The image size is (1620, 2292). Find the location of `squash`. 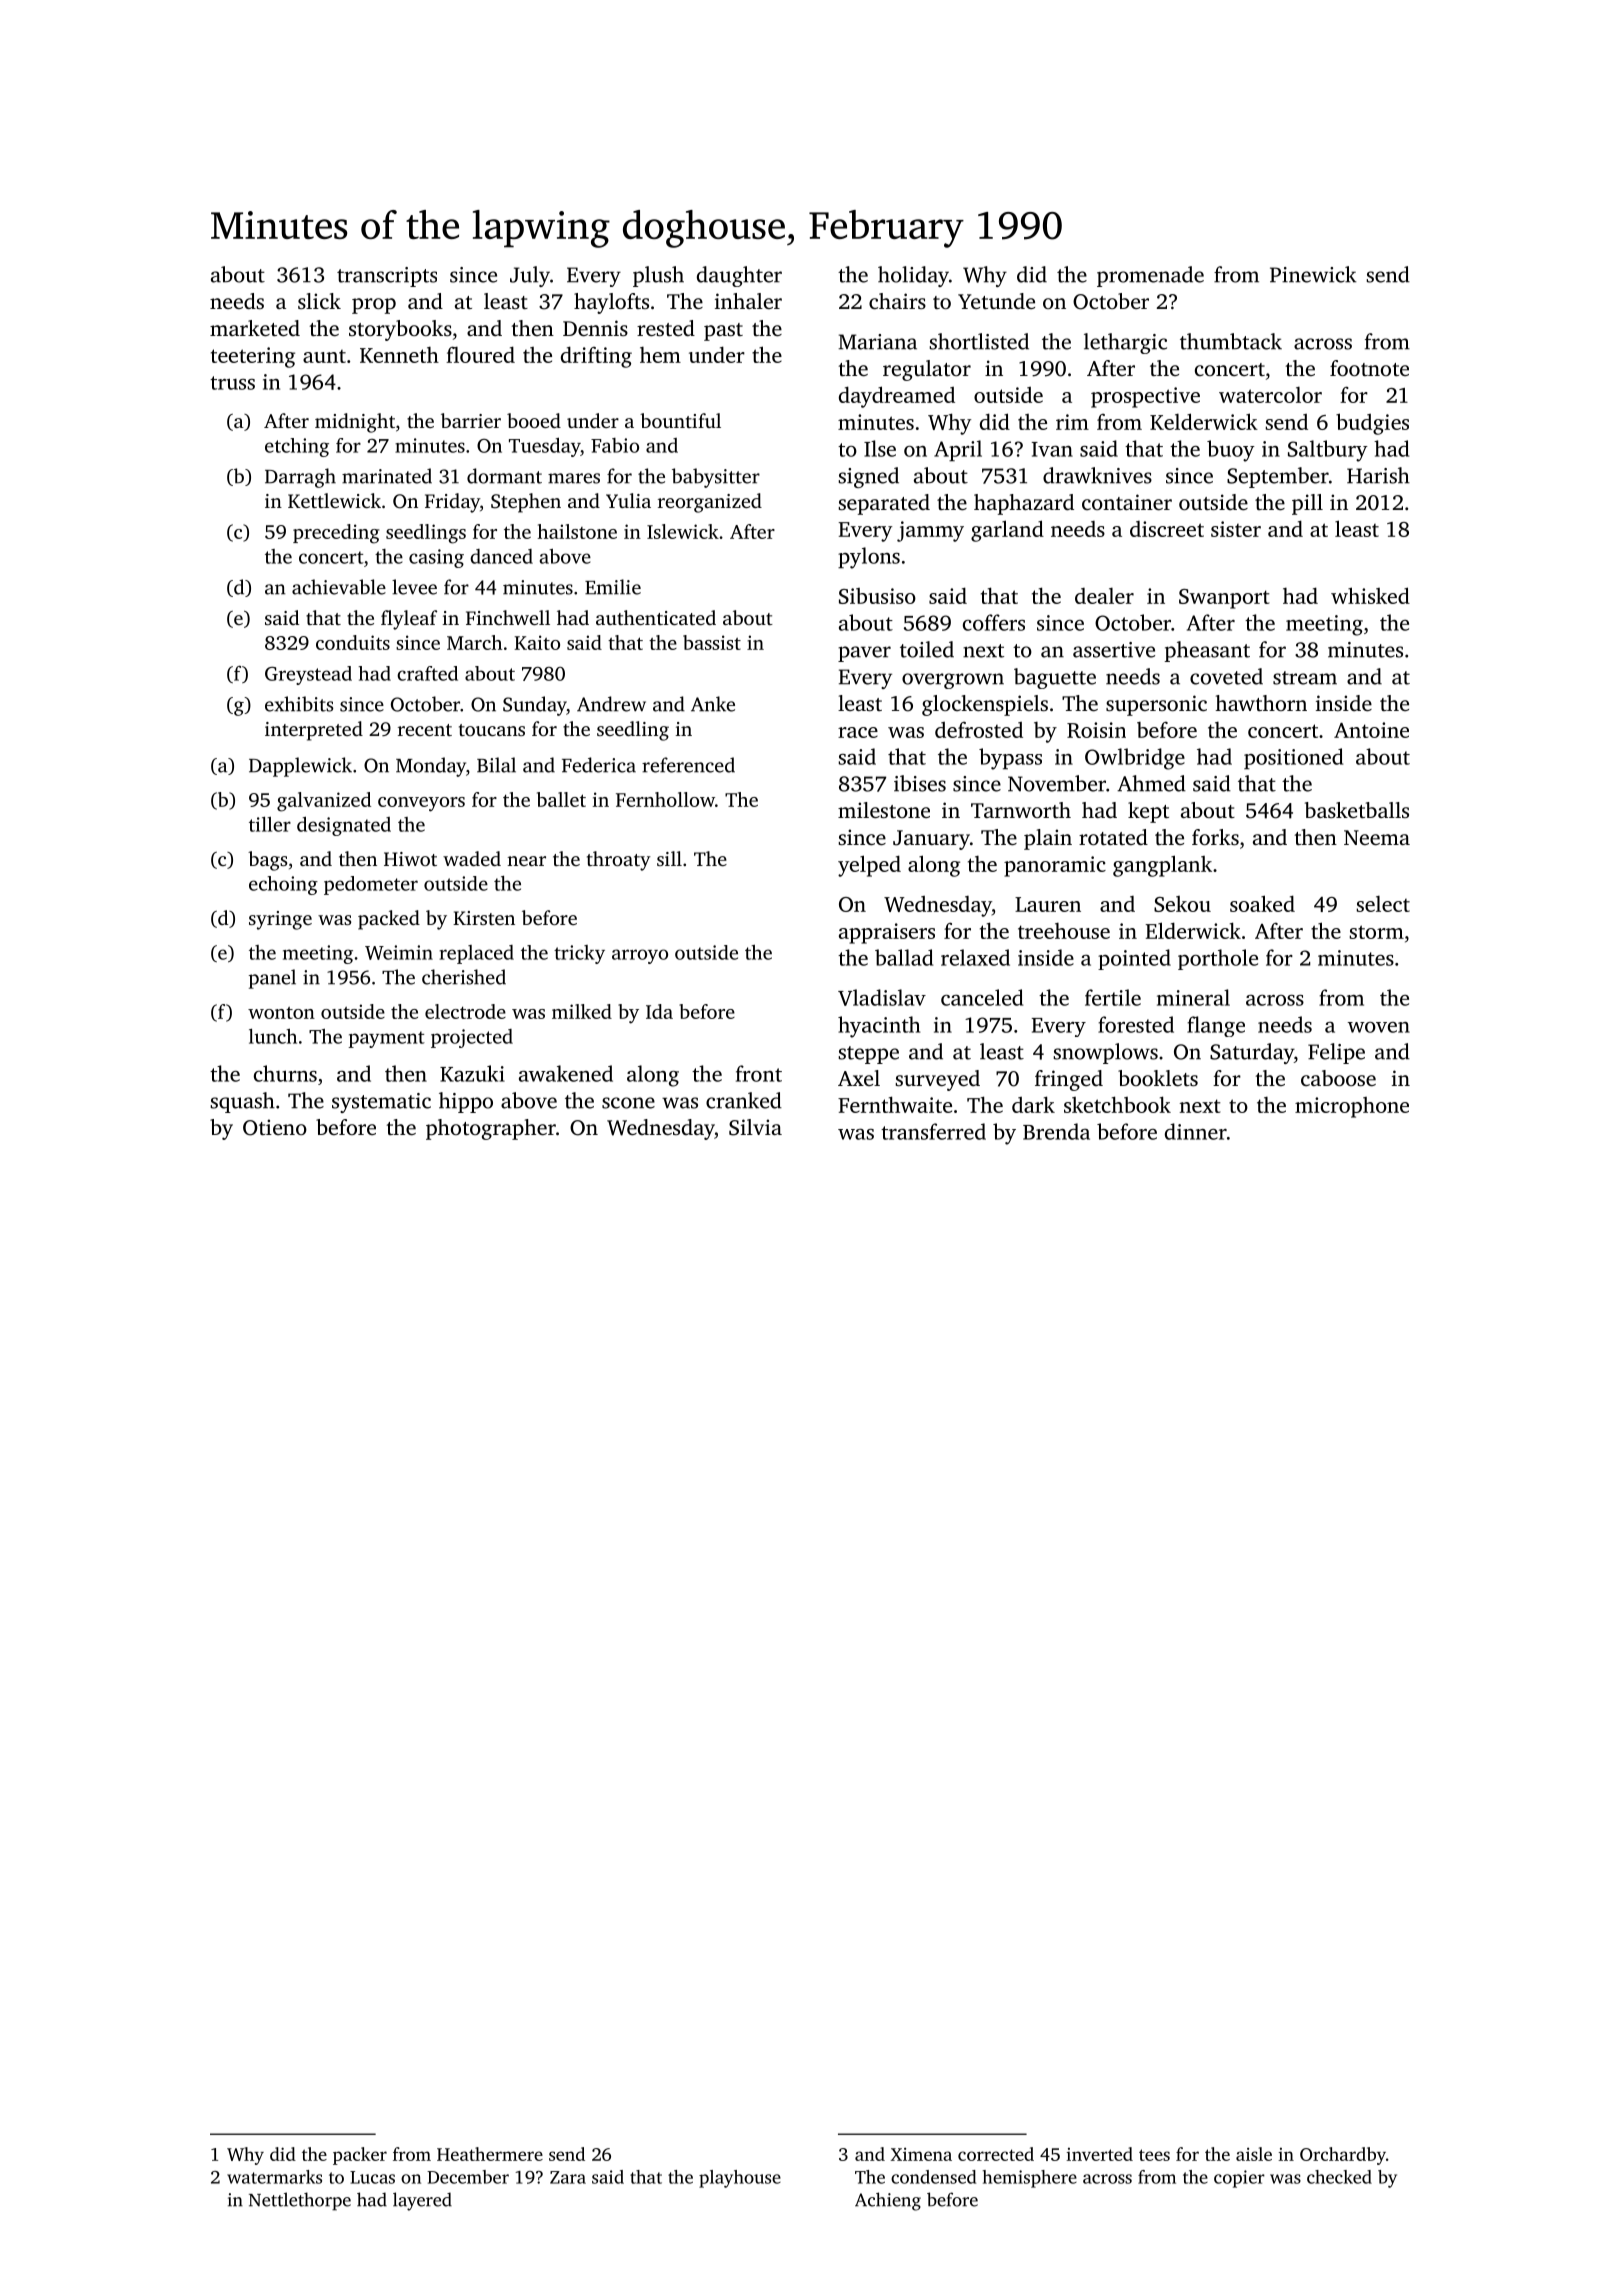

squash is located at coordinates (242, 1102).
